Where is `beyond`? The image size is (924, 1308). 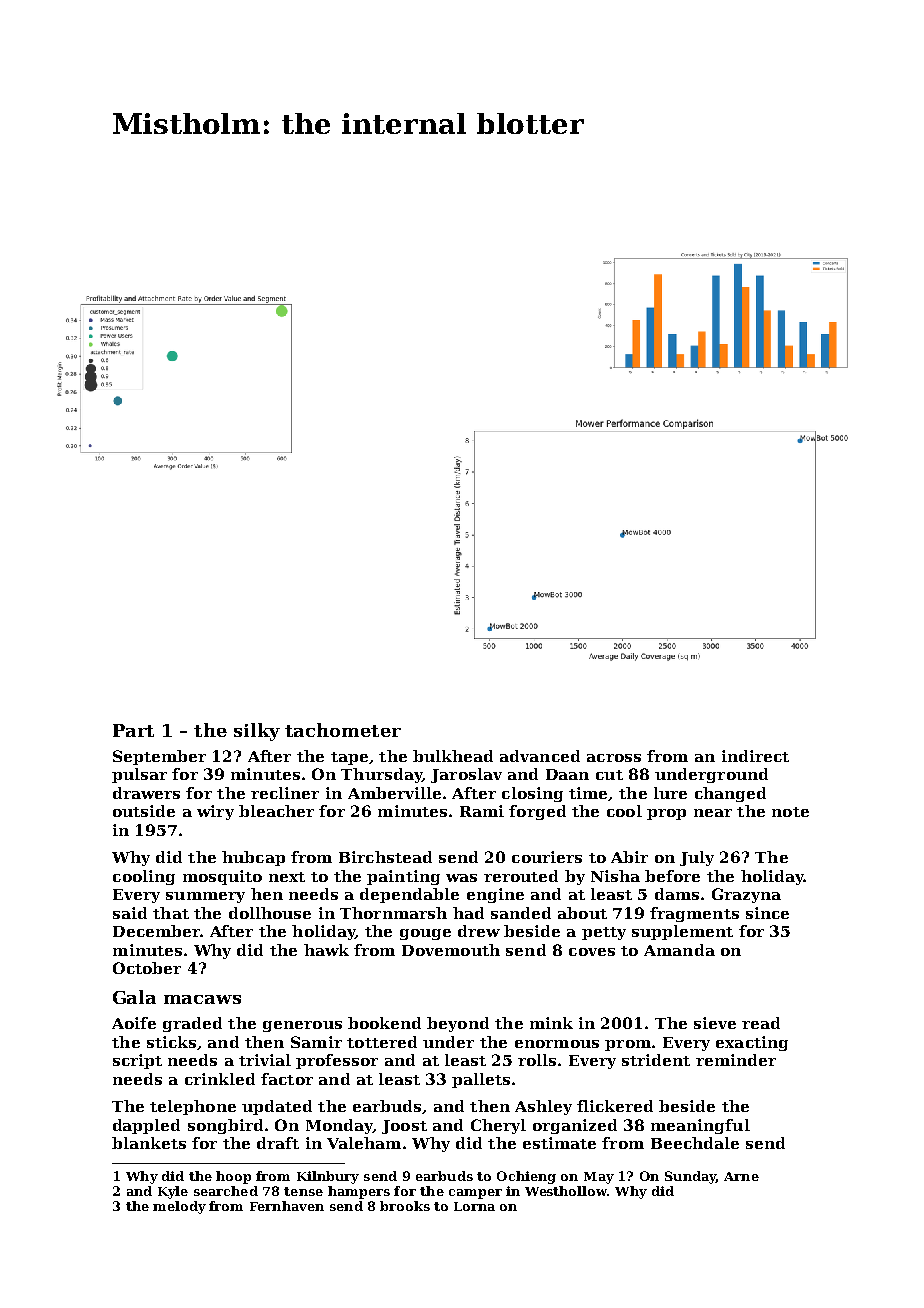 beyond is located at coordinates (458, 1024).
